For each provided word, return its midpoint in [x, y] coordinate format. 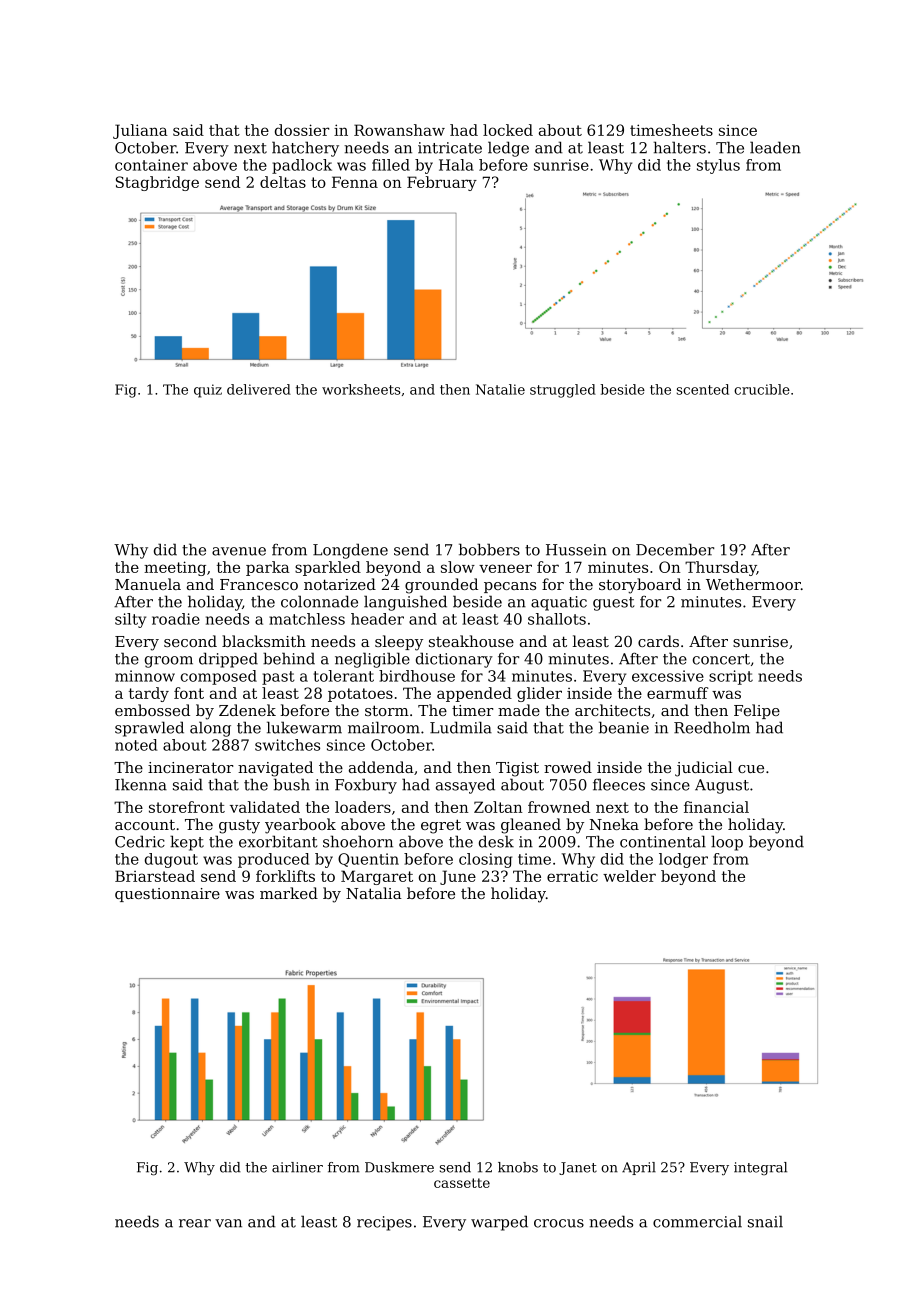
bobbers [489, 549]
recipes [384, 1223]
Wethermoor [753, 584]
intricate [450, 148]
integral [760, 1169]
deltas [283, 182]
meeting [175, 568]
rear [195, 1223]
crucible [762, 389]
